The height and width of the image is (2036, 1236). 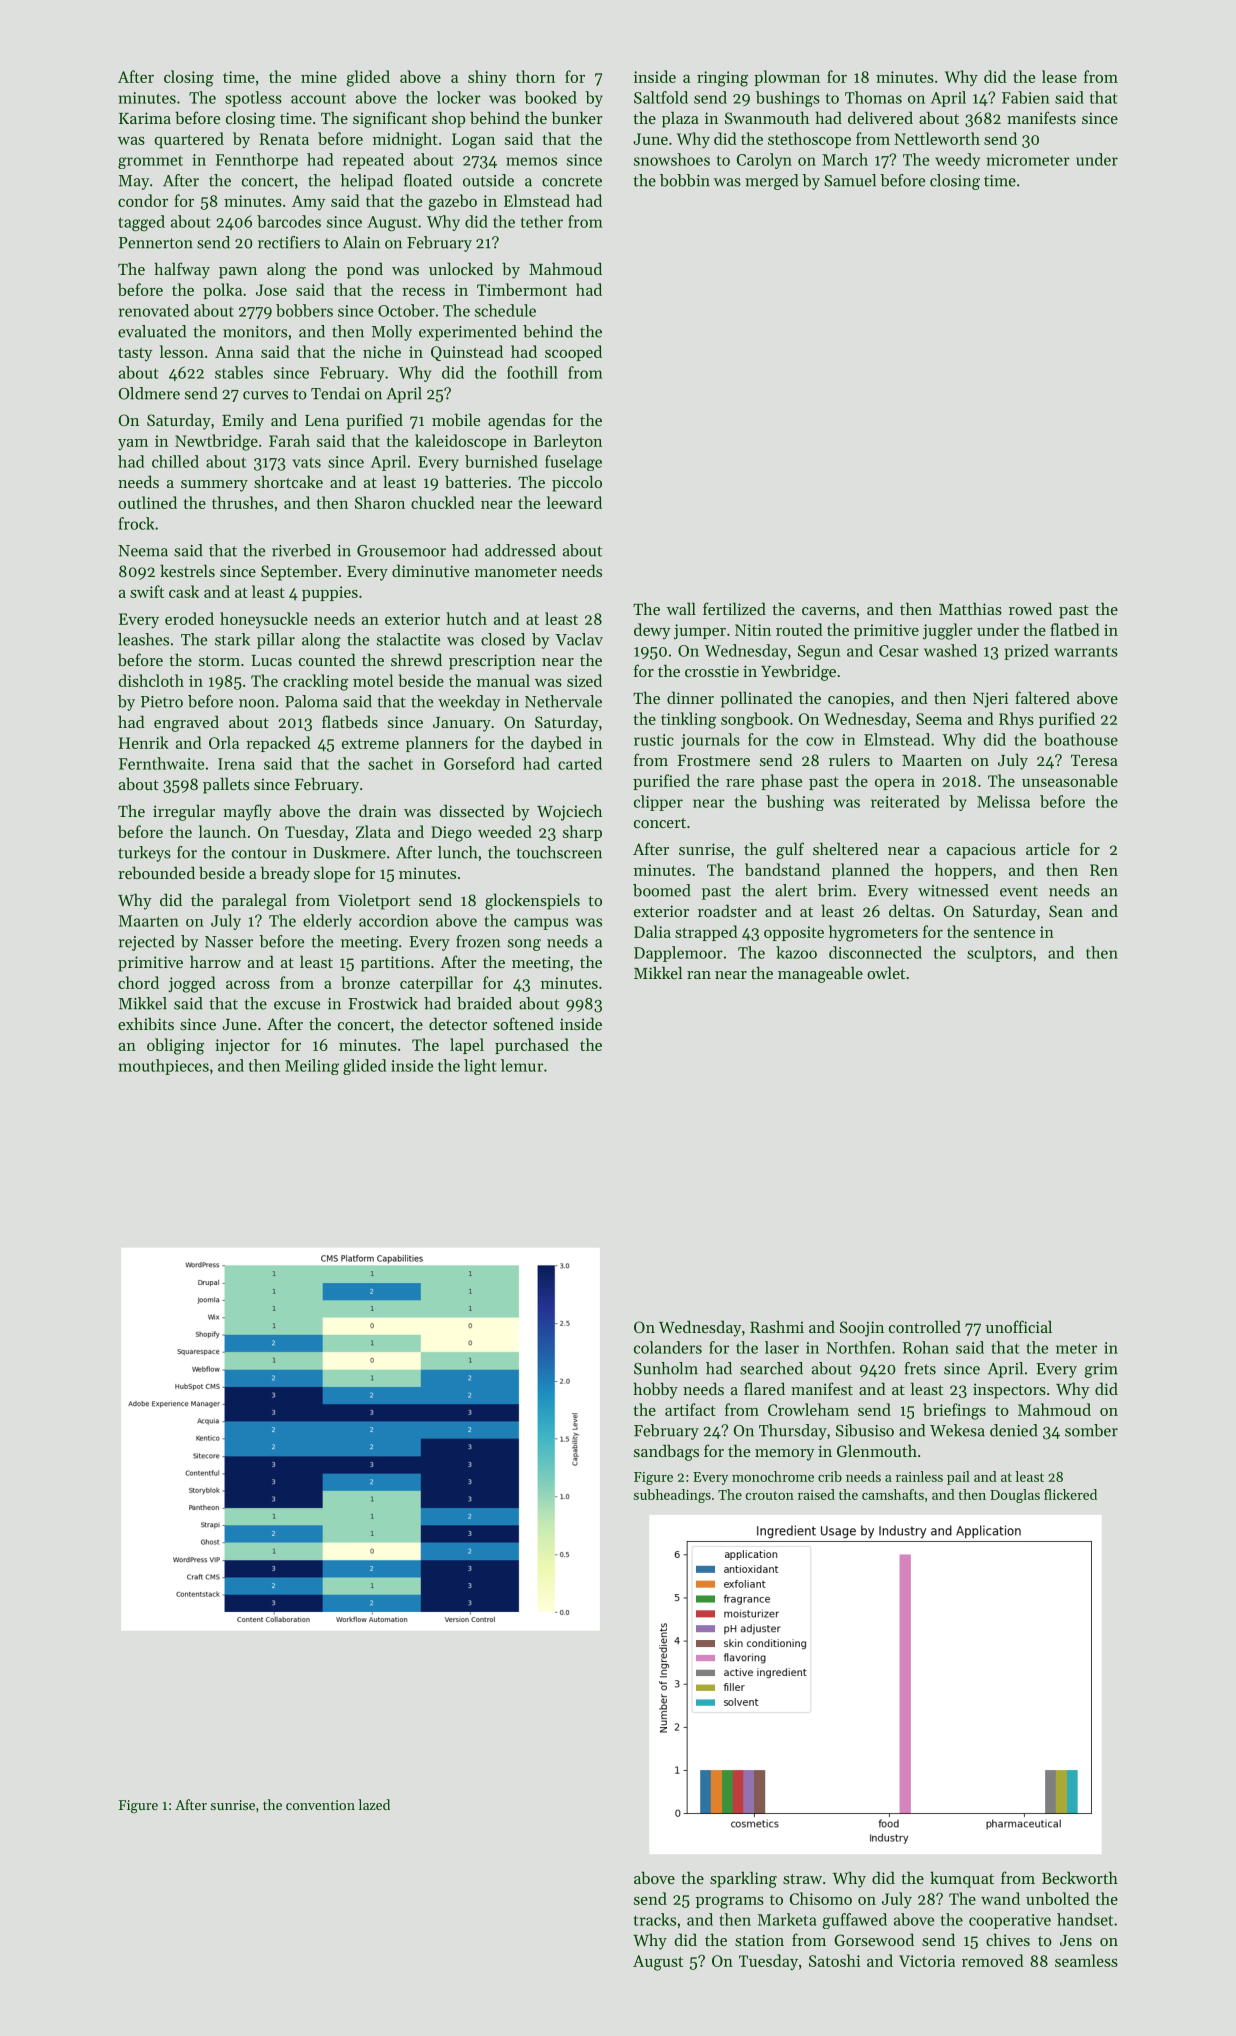 I want to click on Douglas, so click(x=1015, y=1496).
